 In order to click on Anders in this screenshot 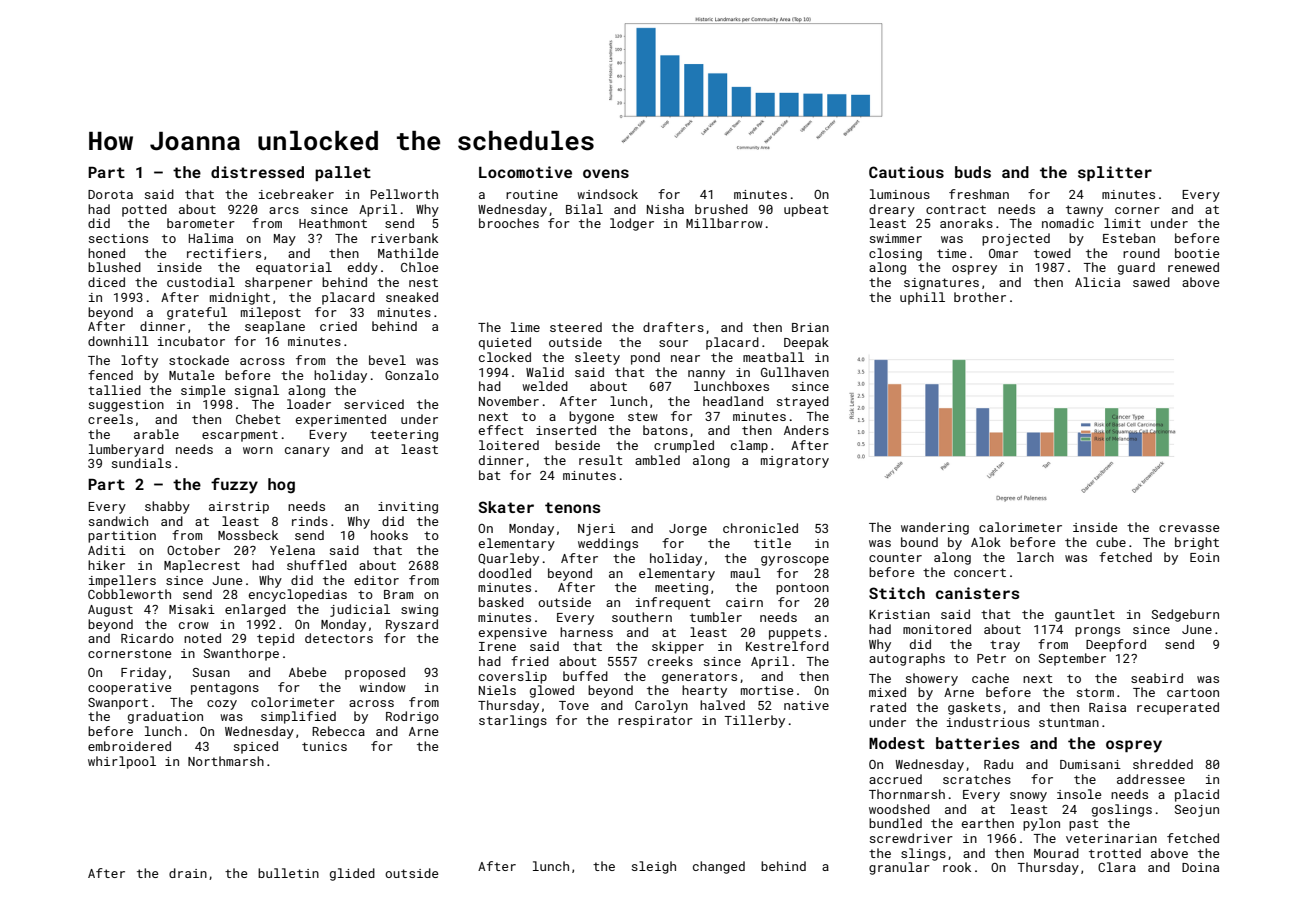, I will do `click(806, 430)`.
